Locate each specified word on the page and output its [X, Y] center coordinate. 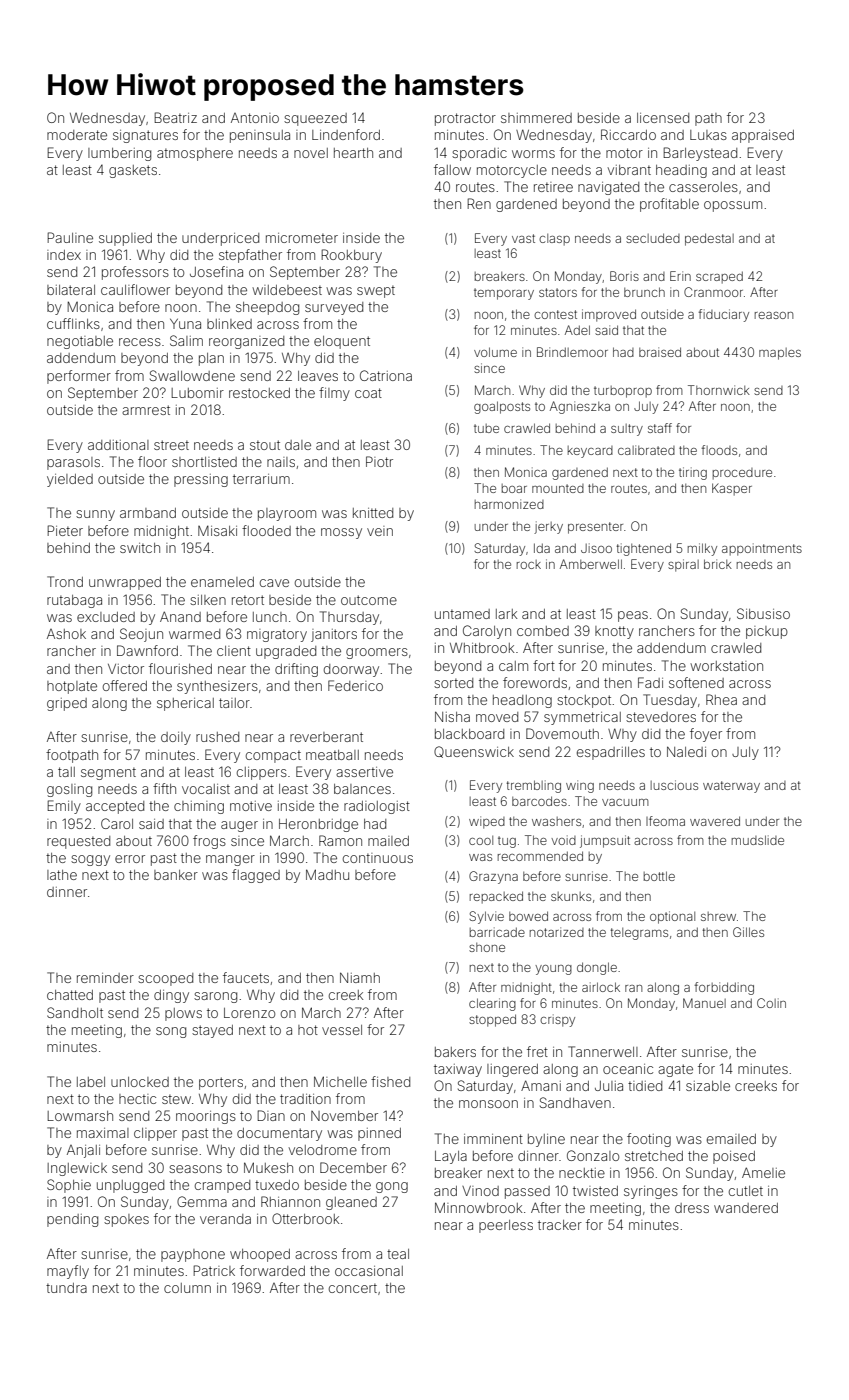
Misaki [217, 530]
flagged [256, 876]
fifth [164, 788]
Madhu [327, 874]
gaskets [133, 171]
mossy [341, 533]
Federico [355, 685]
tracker [560, 1225]
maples [780, 354]
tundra [66, 1288]
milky [702, 549]
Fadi [650, 682]
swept [376, 291]
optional [672, 917]
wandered [746, 1208]
